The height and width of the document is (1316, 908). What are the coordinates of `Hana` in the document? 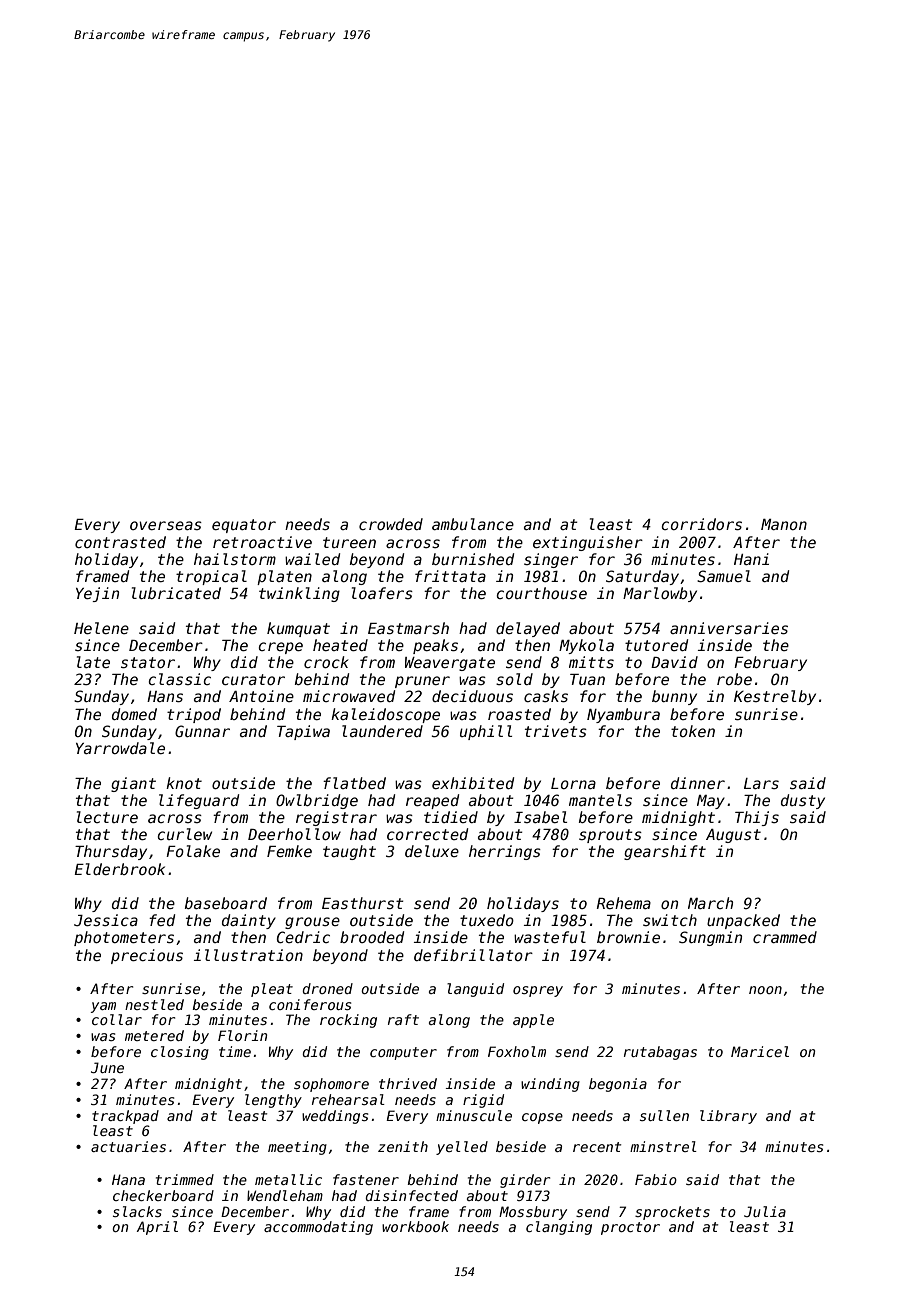 It's located at (128, 1179).
